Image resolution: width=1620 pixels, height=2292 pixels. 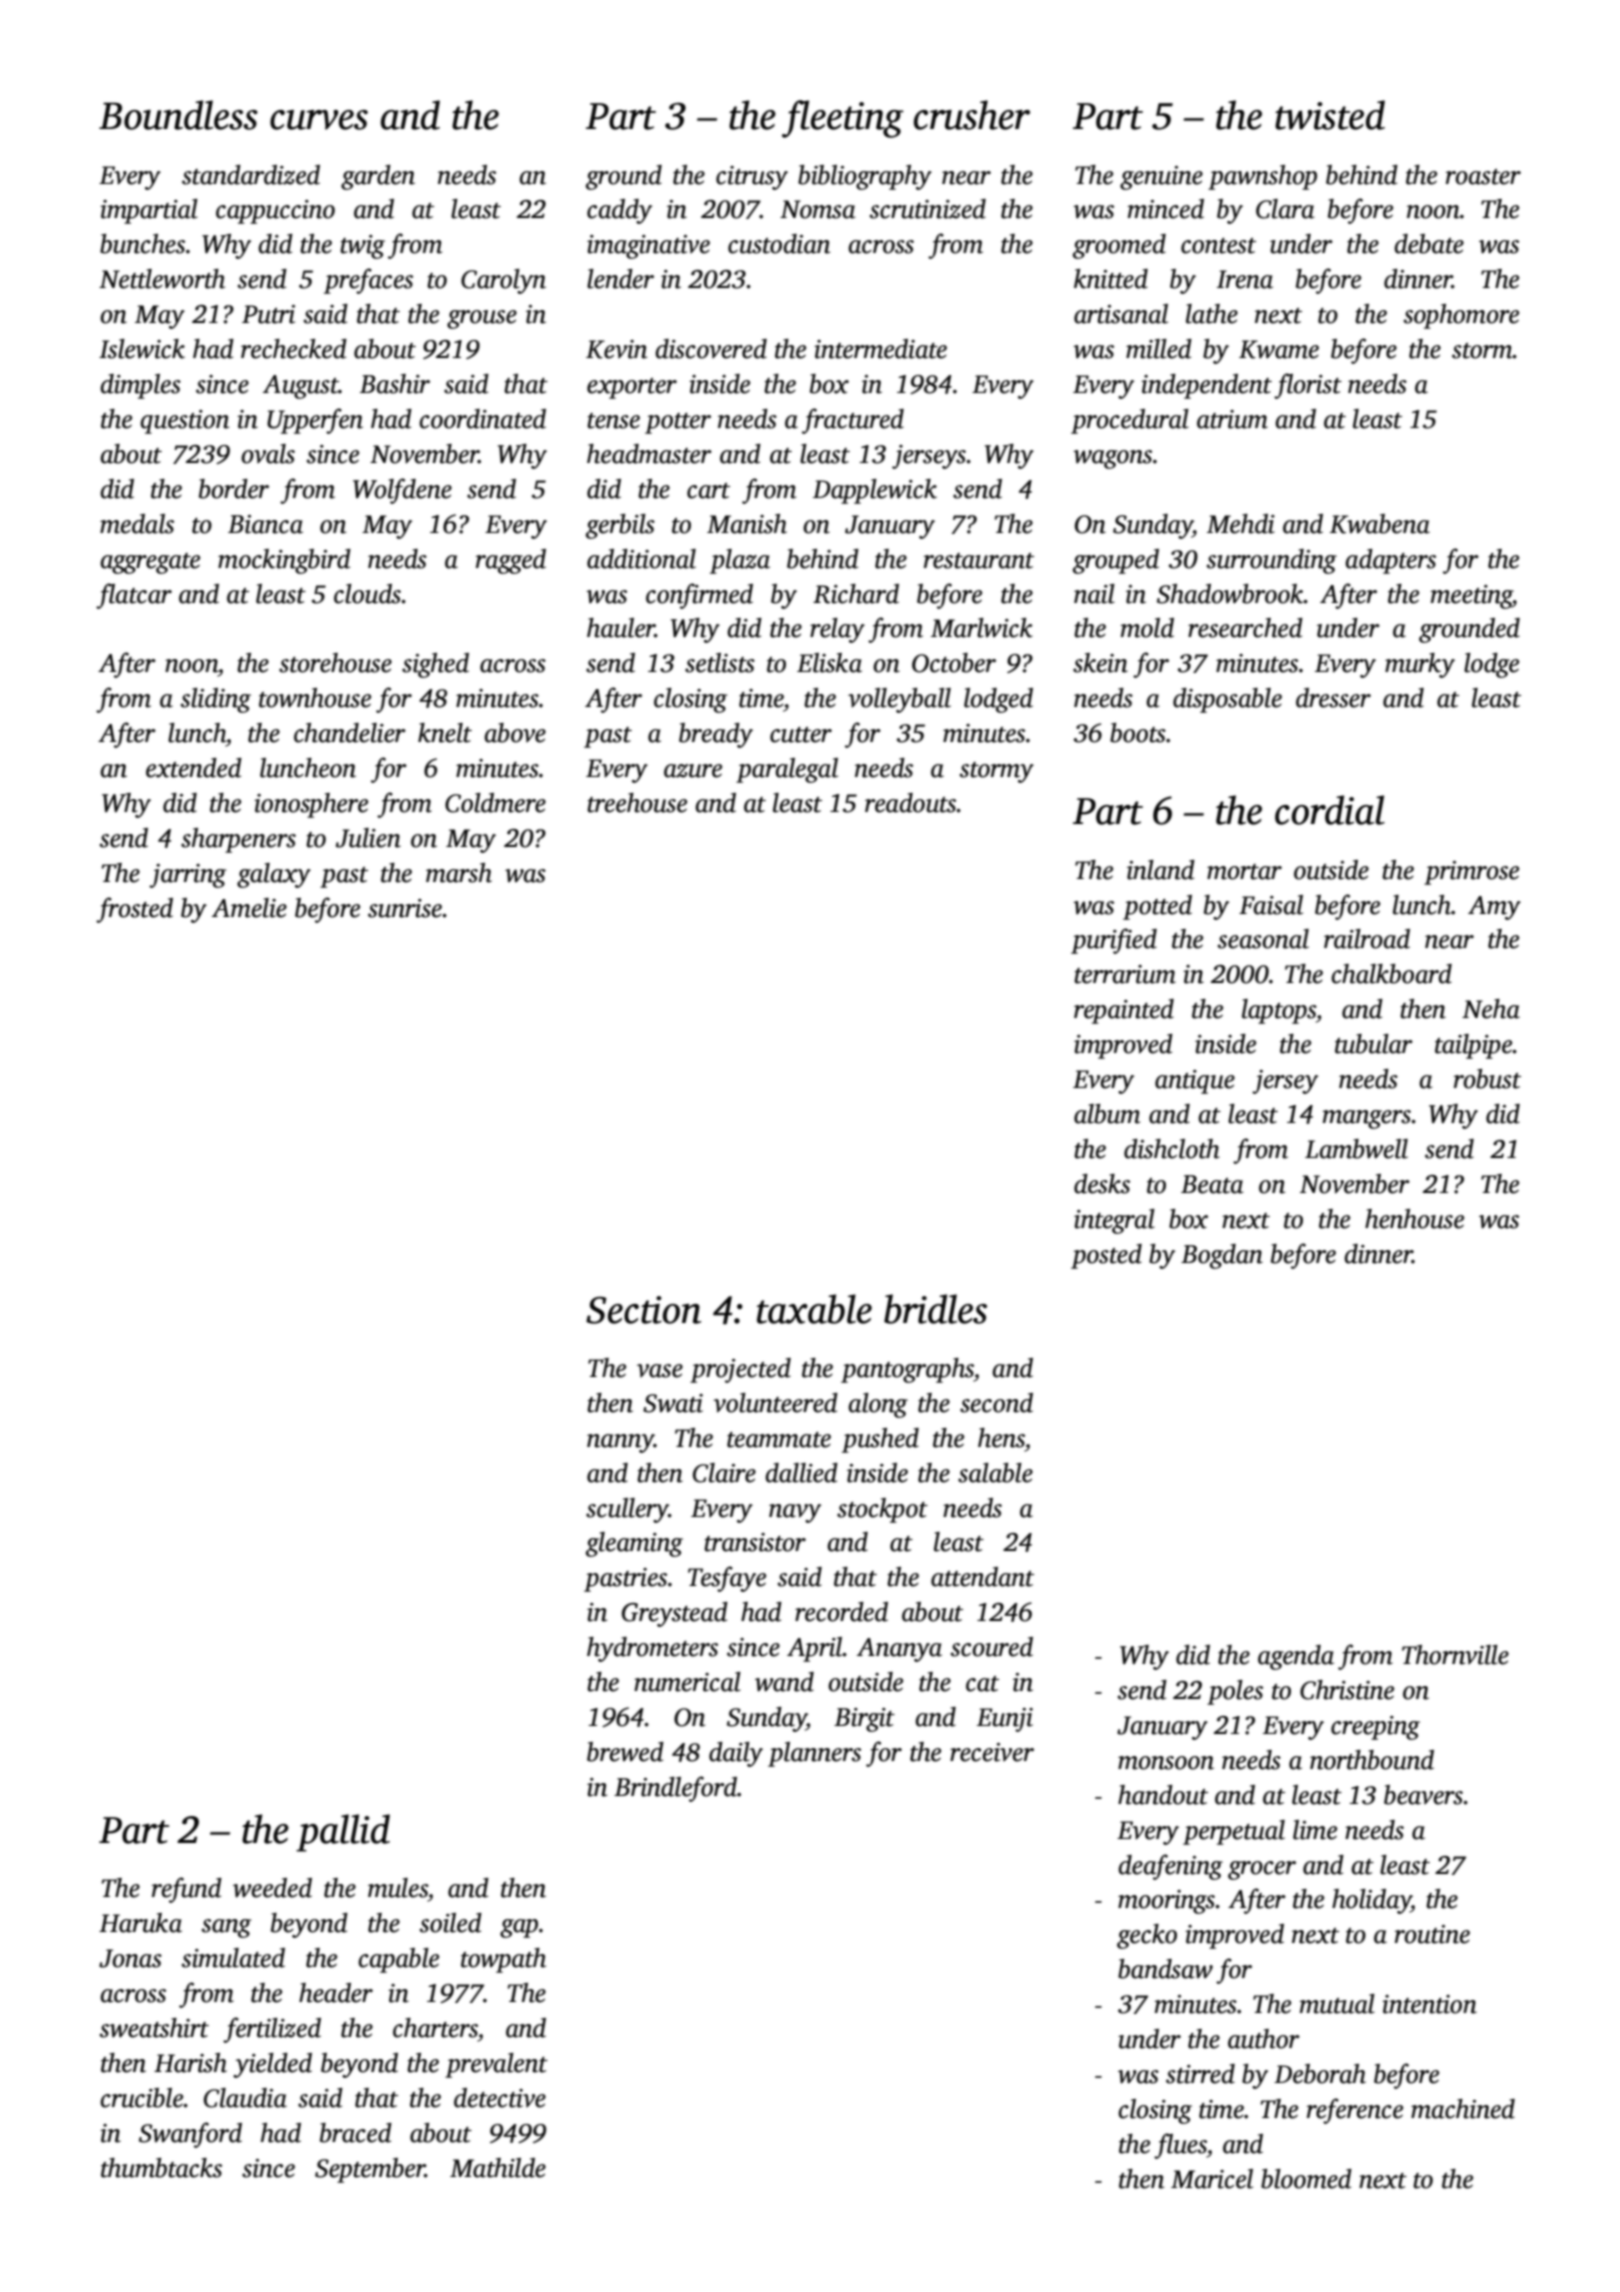 I want to click on agenda, so click(x=1296, y=1657).
